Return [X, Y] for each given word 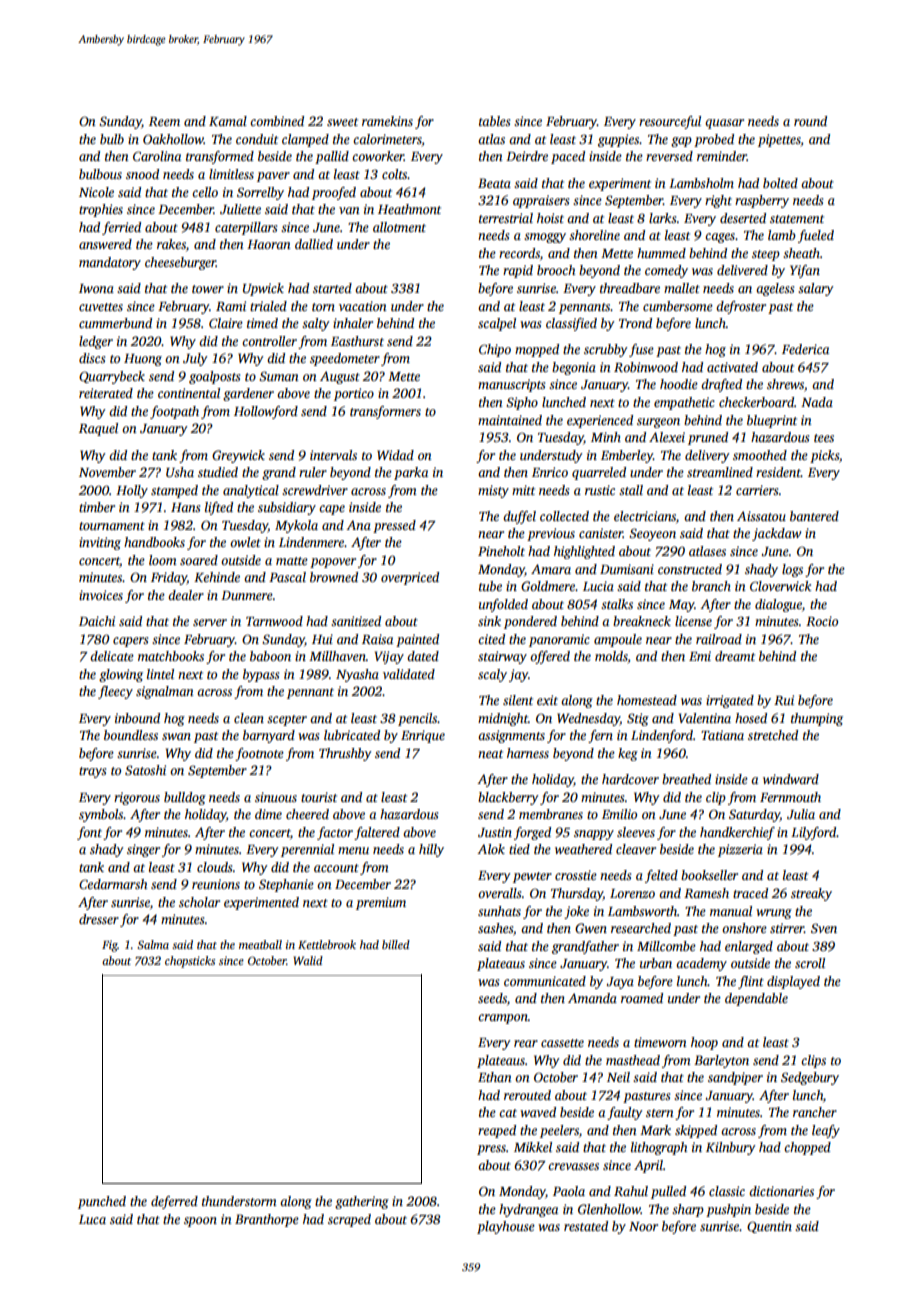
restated [586, 1226]
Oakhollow [173, 139]
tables [494, 121]
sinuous [276, 797]
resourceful [670, 122]
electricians [645, 516]
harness [528, 753]
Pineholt [501, 551]
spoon [200, 1222]
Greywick [238, 456]
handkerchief [737, 833]
